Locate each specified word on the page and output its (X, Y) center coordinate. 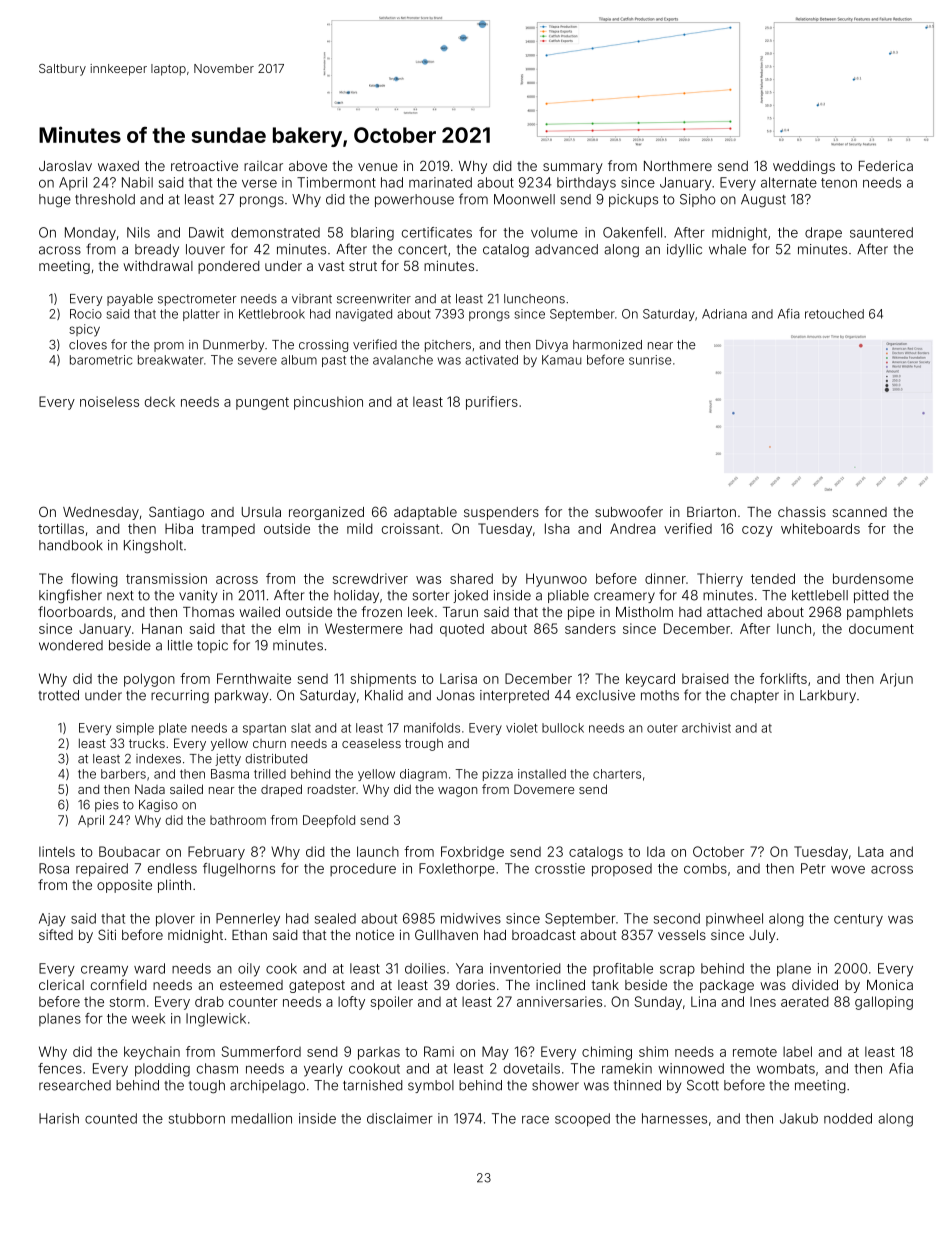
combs (705, 868)
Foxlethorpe (457, 870)
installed (542, 774)
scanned (859, 512)
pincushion (328, 403)
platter (201, 315)
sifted (56, 934)
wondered (71, 645)
